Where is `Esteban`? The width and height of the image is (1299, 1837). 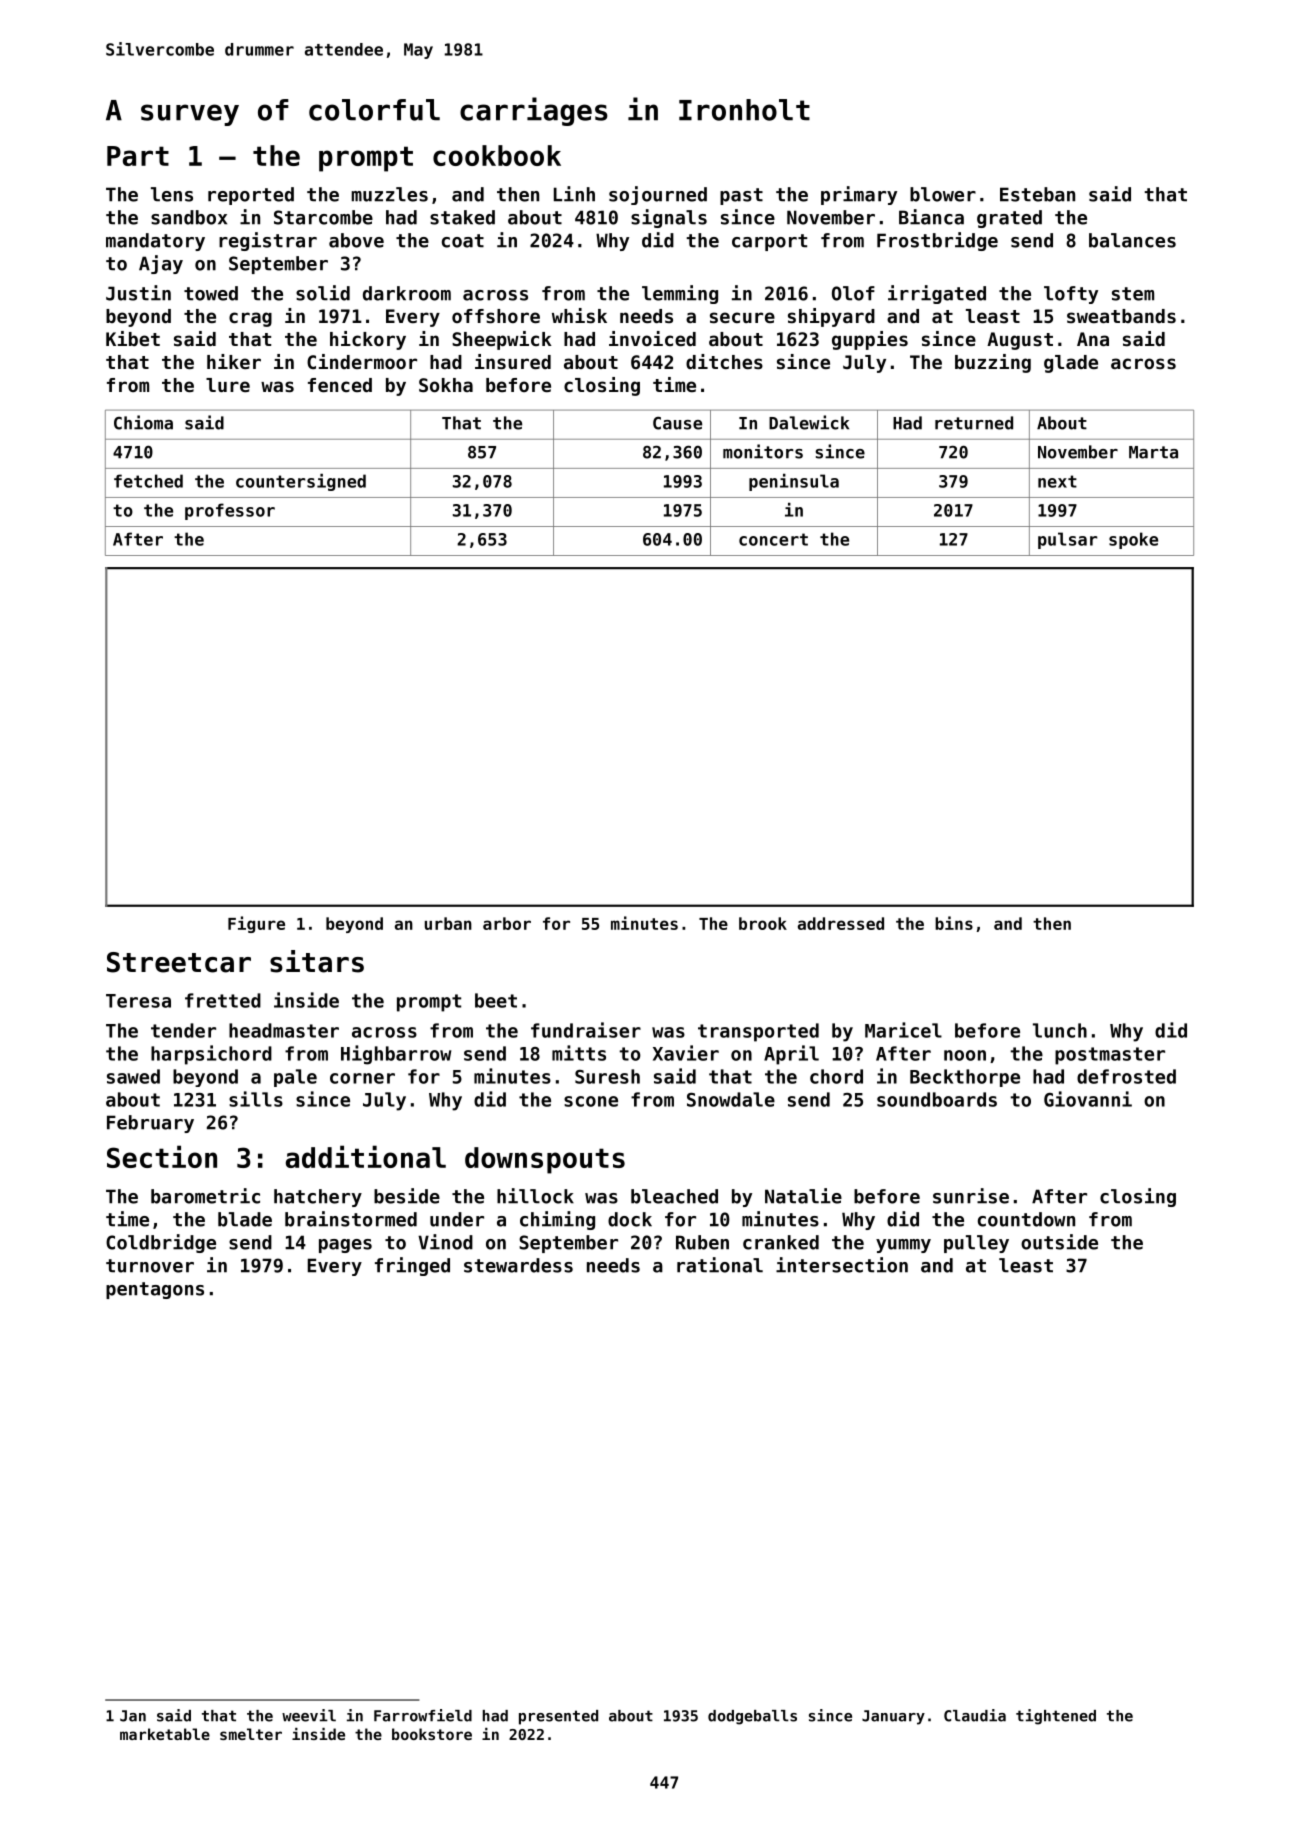 Esteban is located at coordinates (1037, 194).
